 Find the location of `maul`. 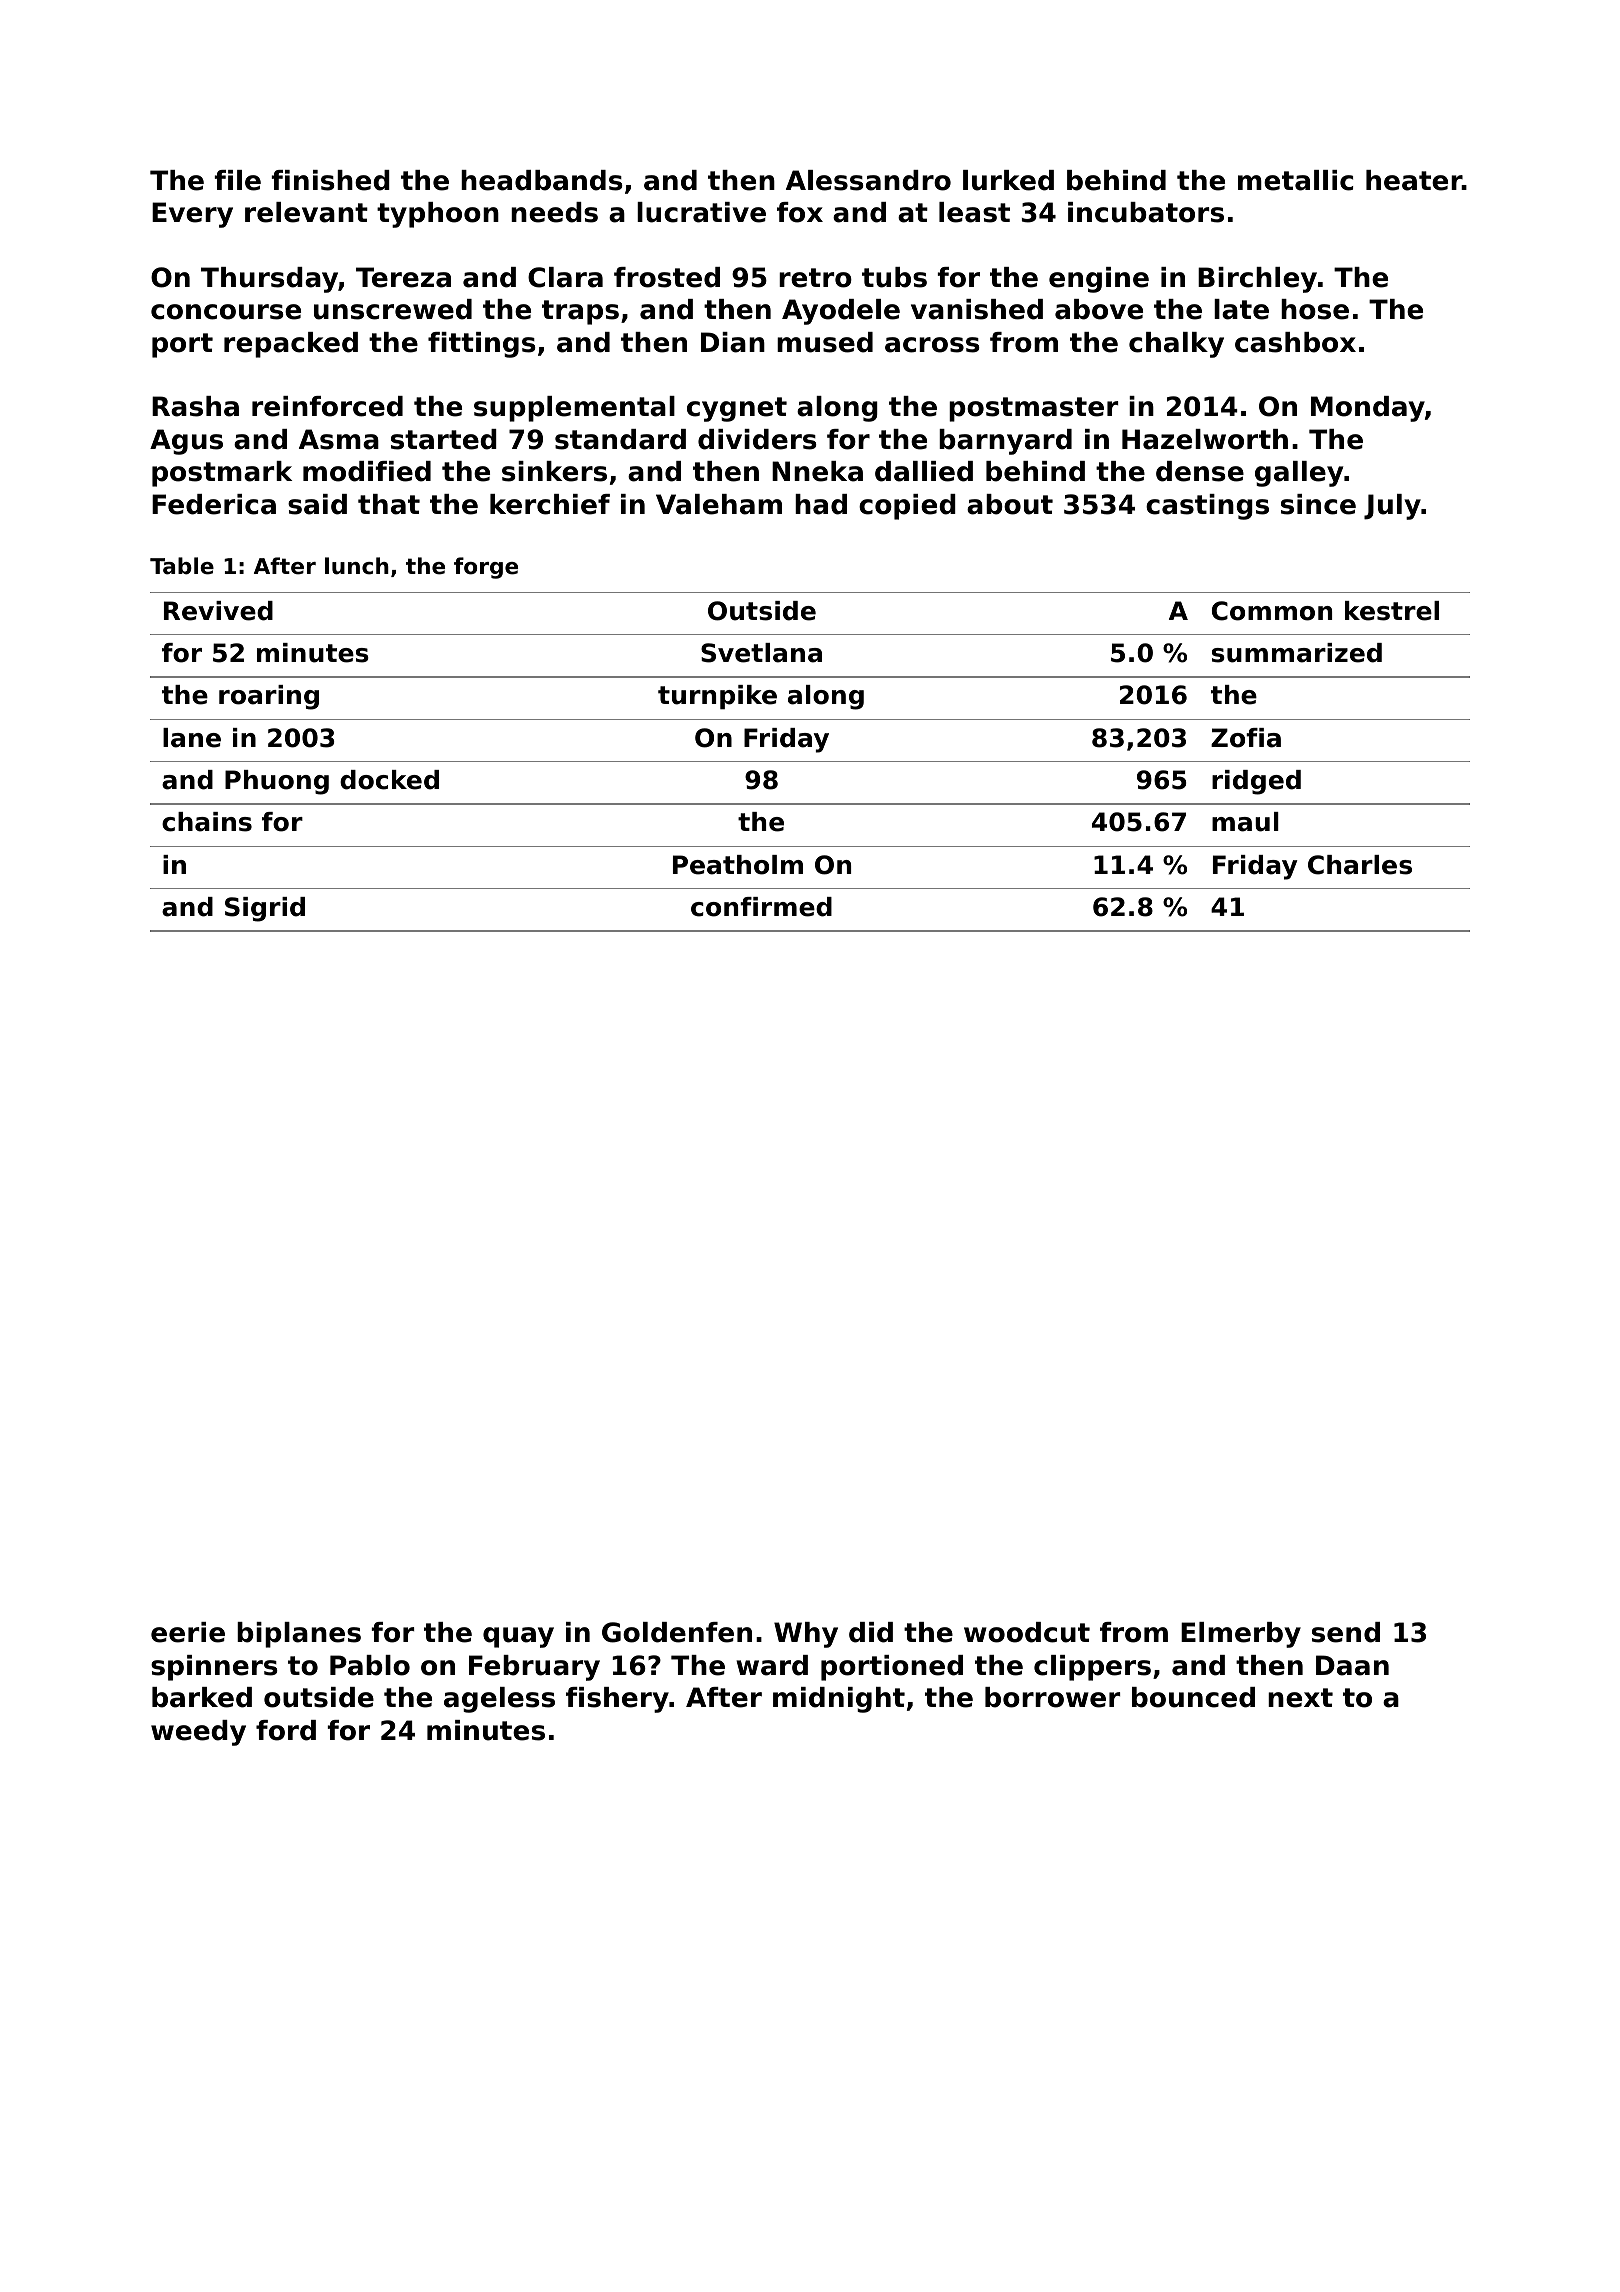

maul is located at coordinates (1245, 822).
